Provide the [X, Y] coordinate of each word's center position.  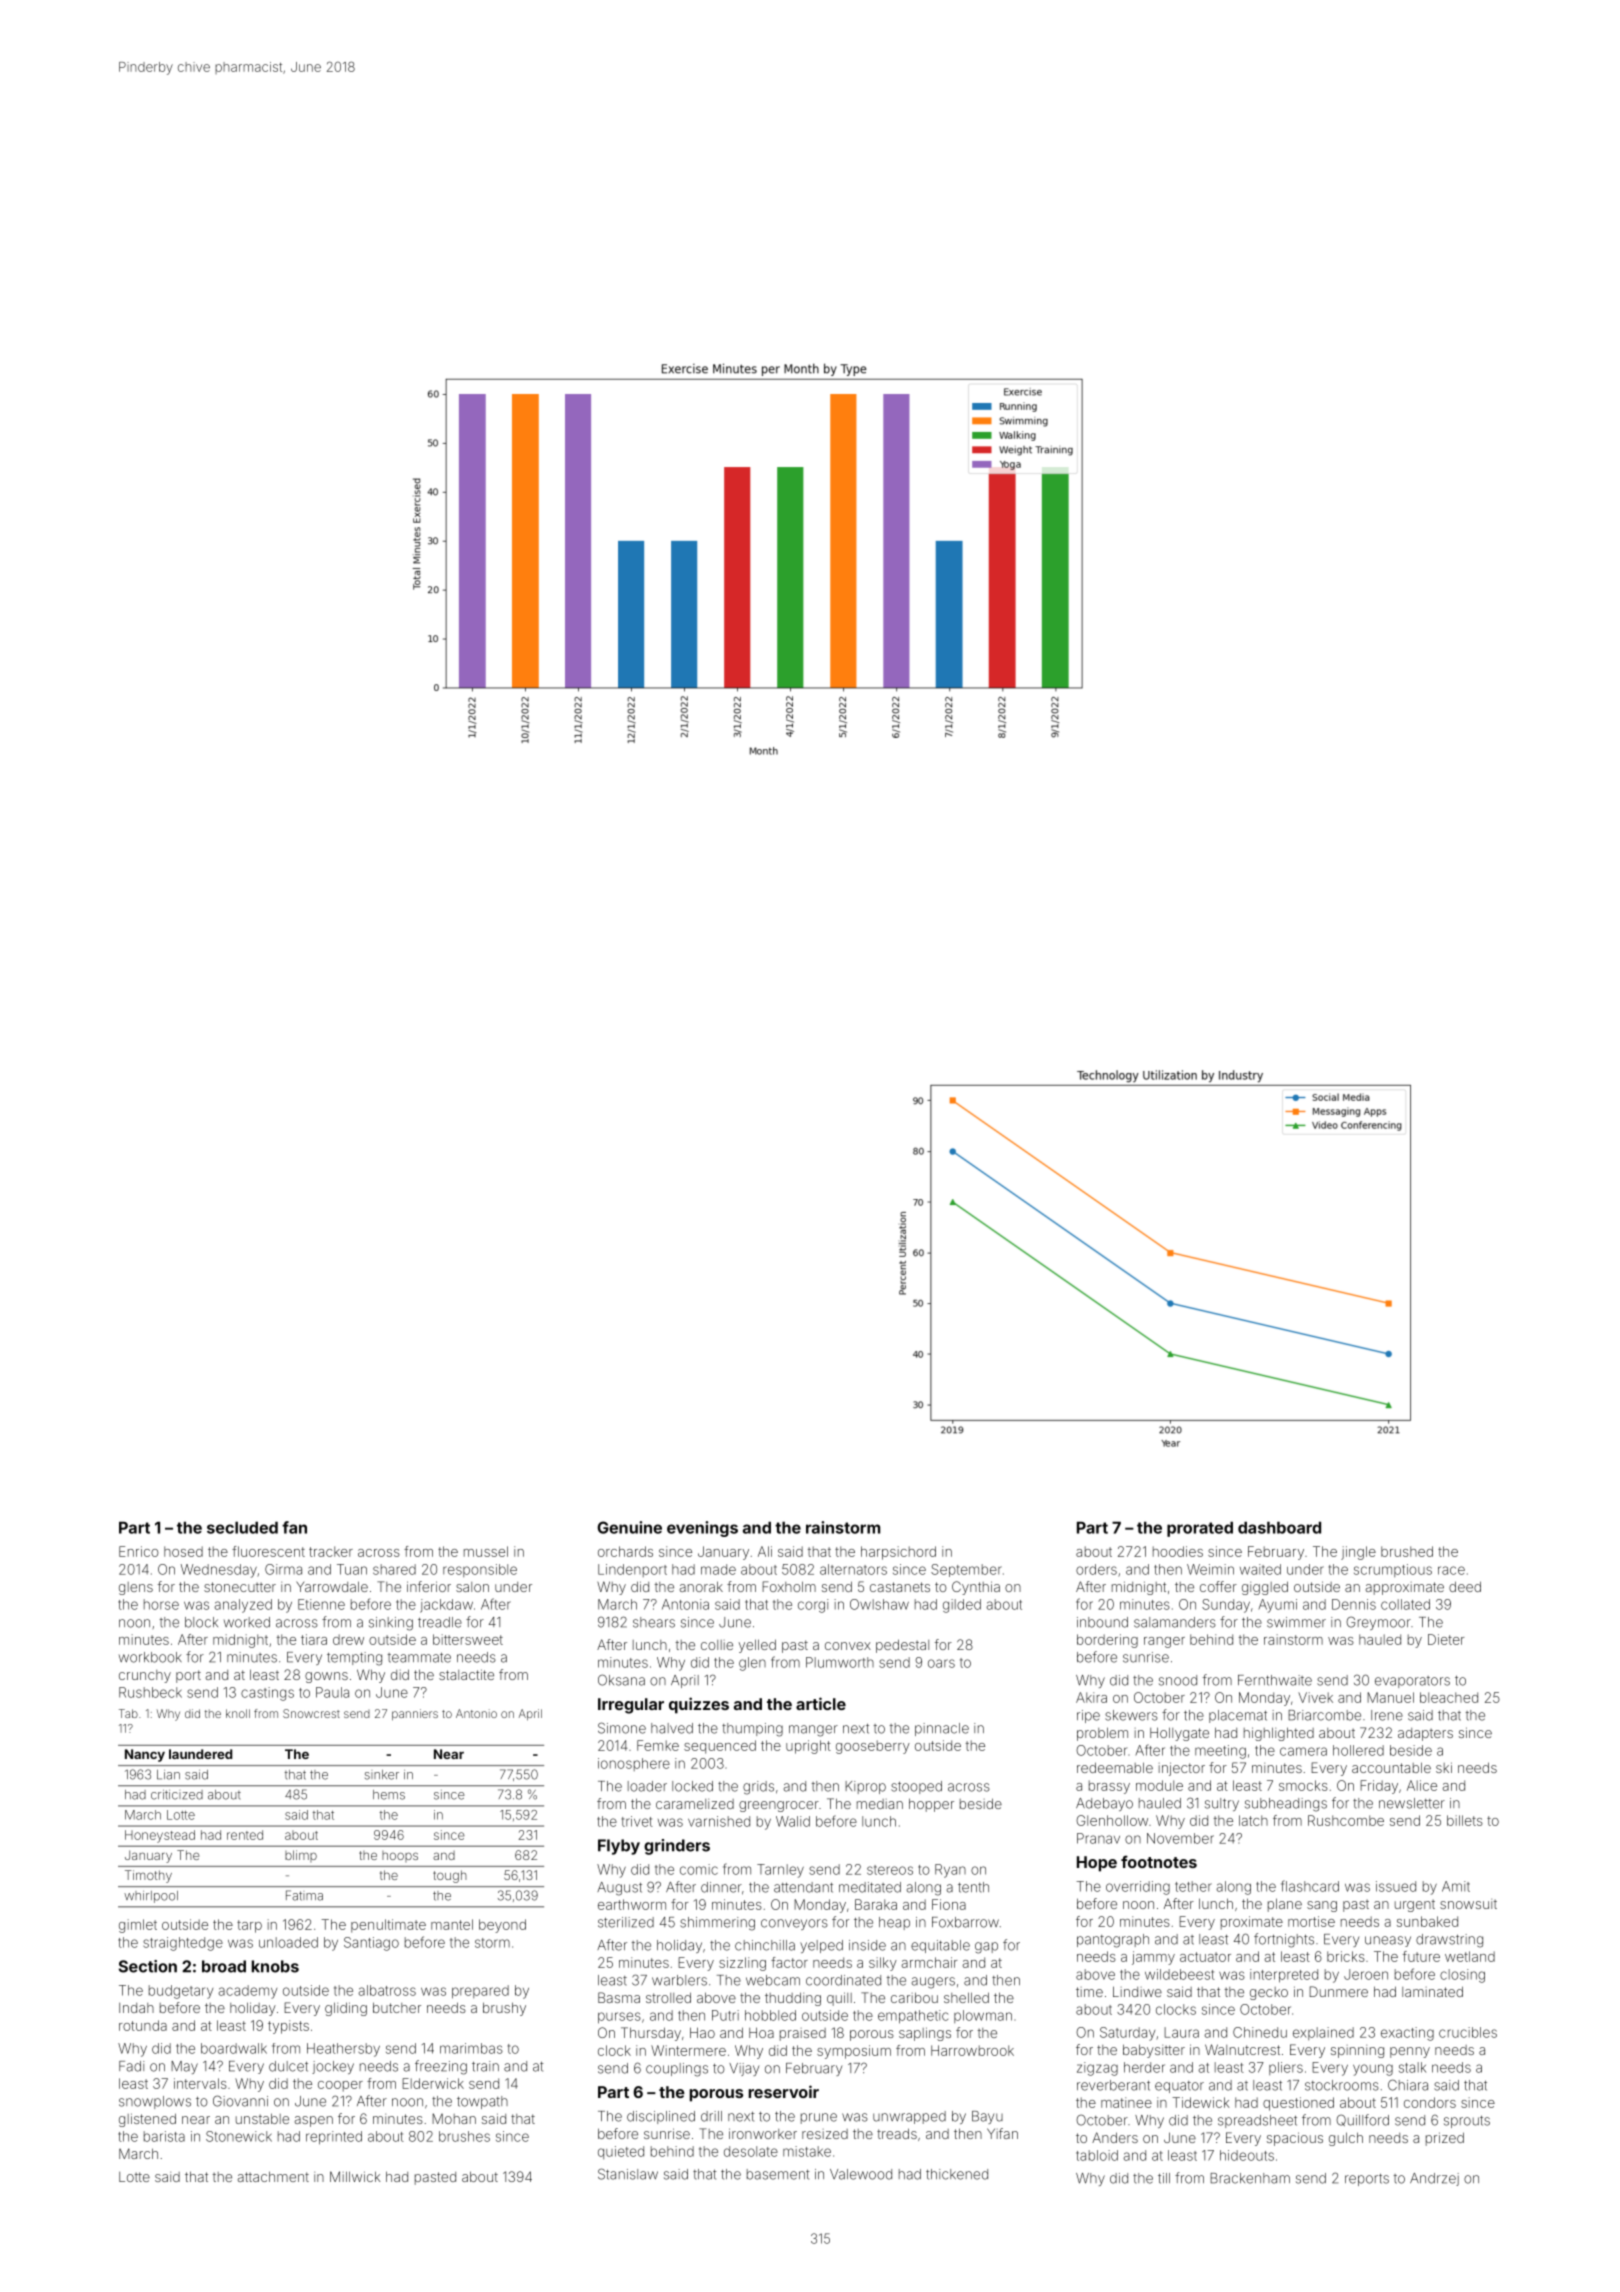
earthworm [632, 1904]
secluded [242, 1527]
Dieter [1446, 1639]
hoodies [1178, 1551]
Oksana [621, 1680]
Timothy [148, 1876]
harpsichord [898, 1553]
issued [1396, 1886]
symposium [854, 2052]
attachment [273, 2176]
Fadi [131, 2066]
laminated [1432, 1991]
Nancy [145, 1755]
